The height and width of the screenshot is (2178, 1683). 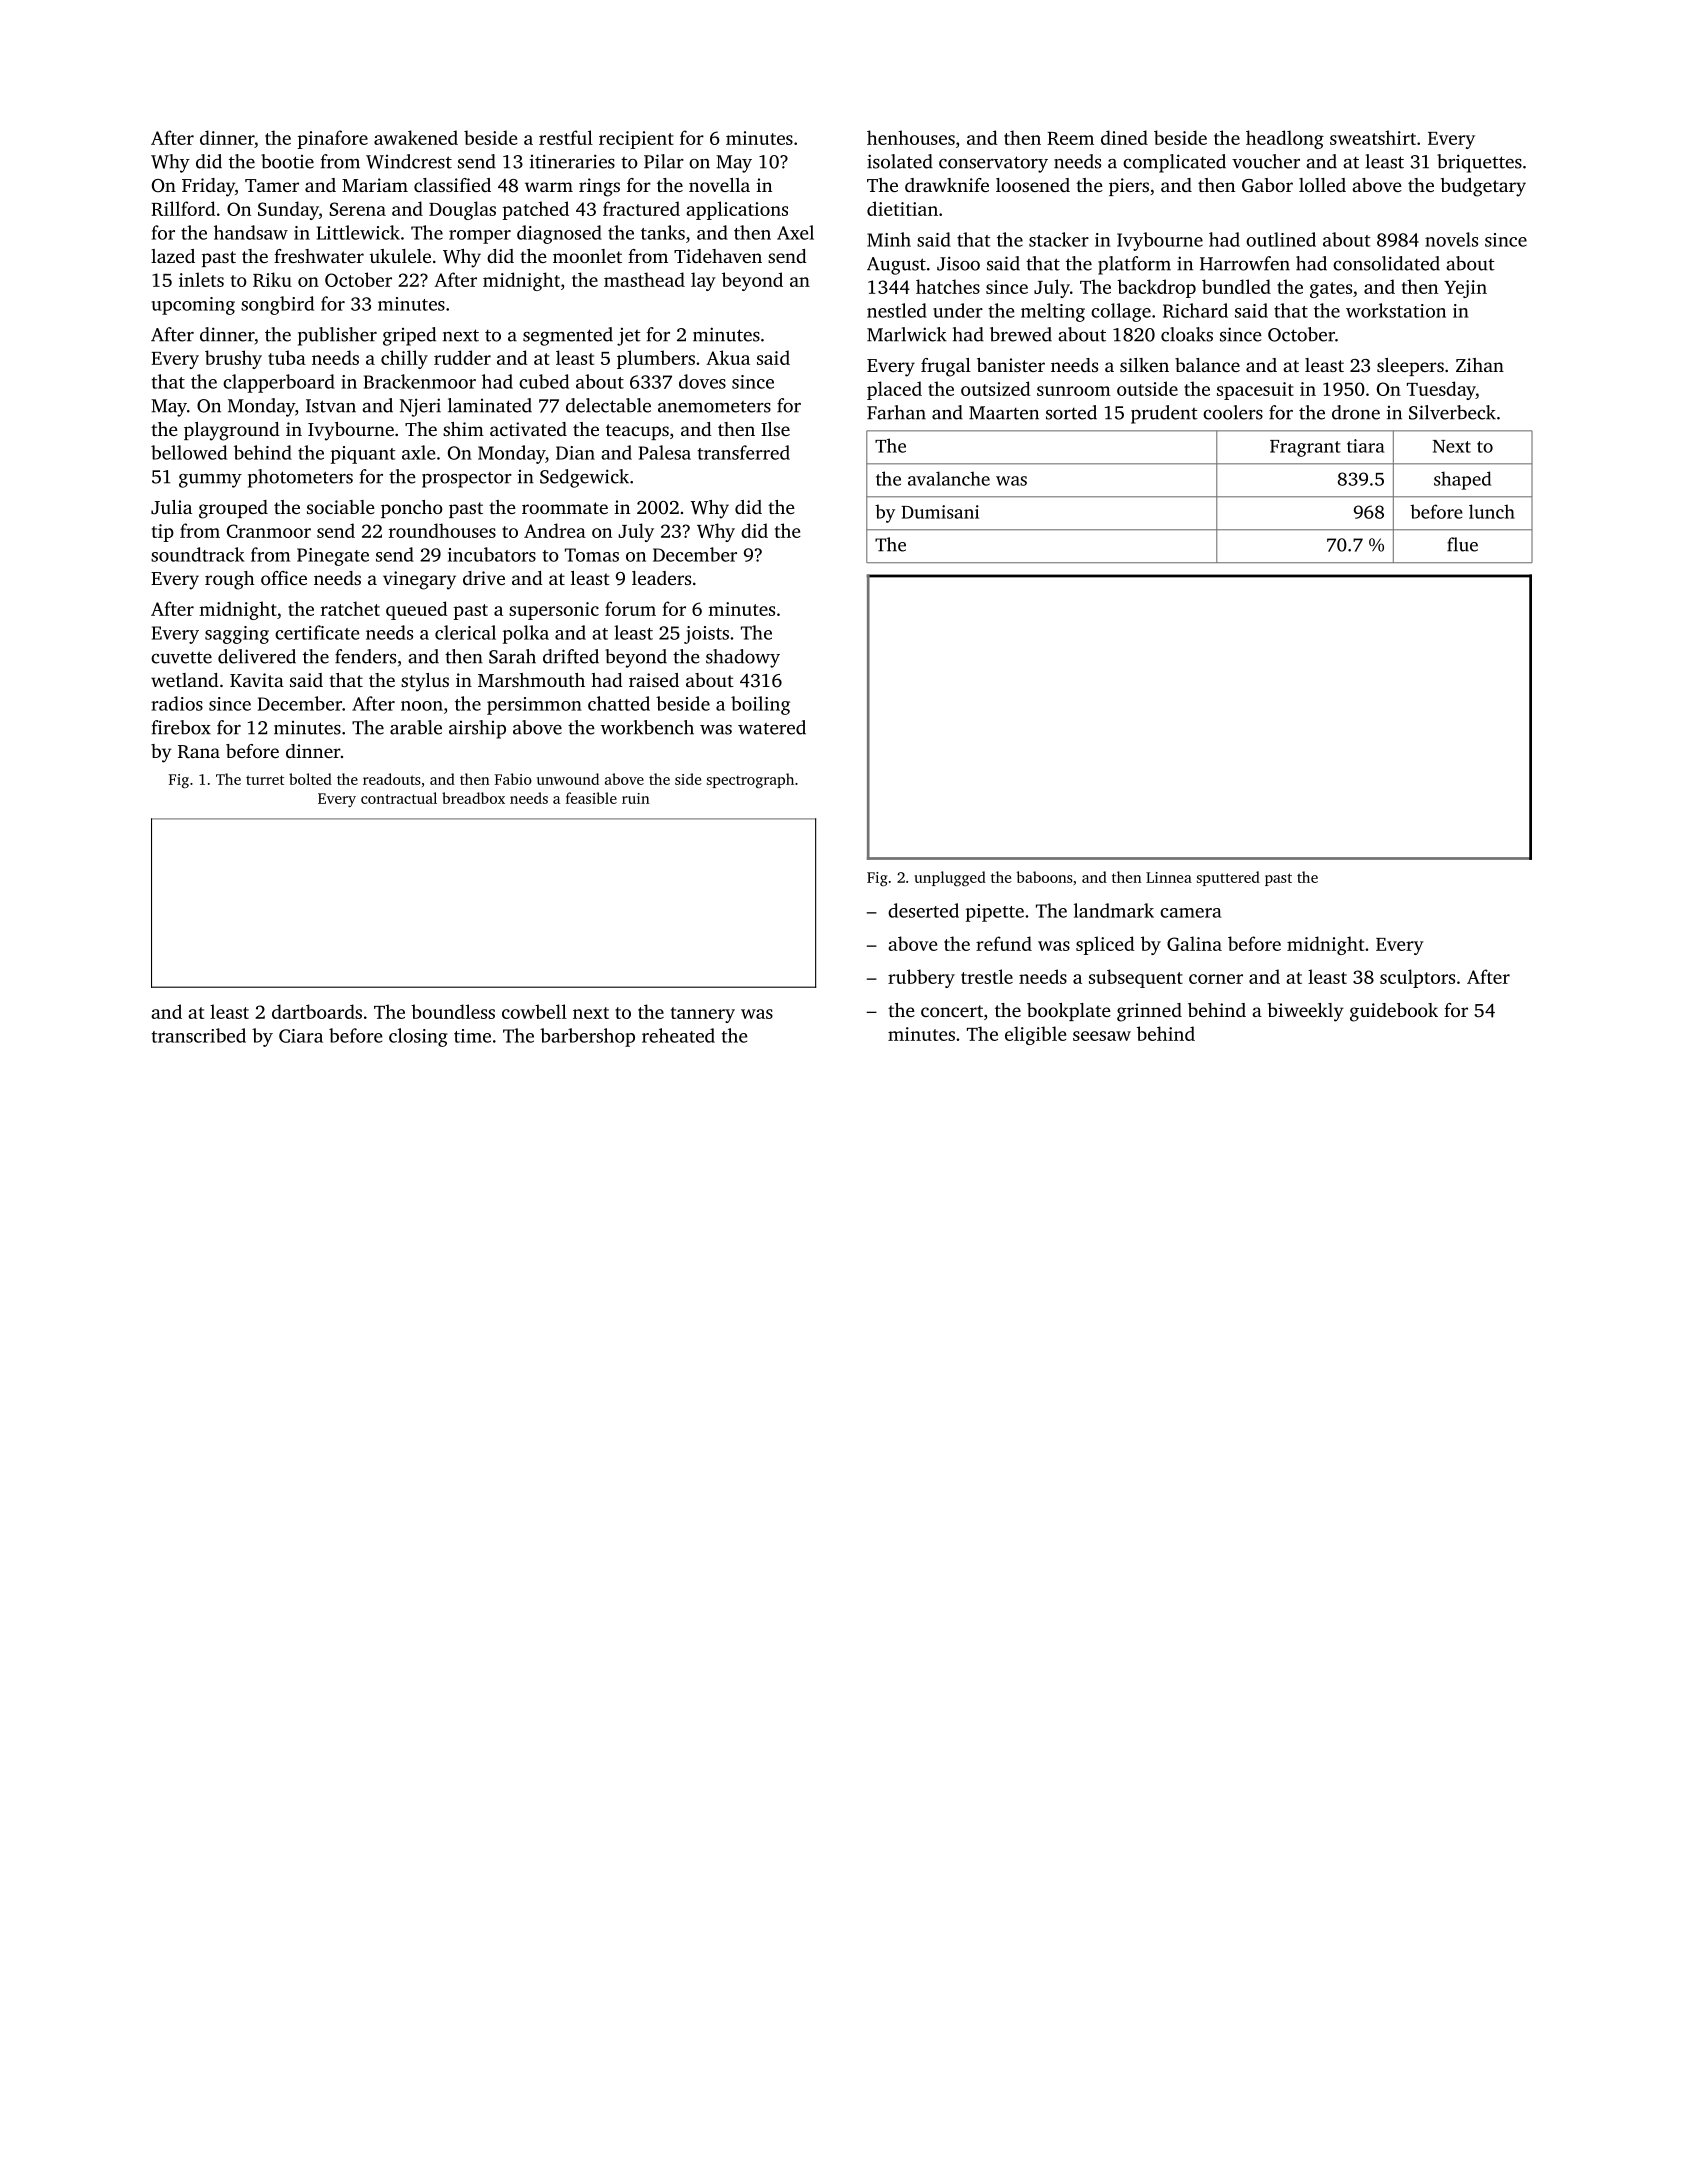 What do you see at coordinates (412, 509) in the screenshot?
I see `poncho` at bounding box center [412, 509].
